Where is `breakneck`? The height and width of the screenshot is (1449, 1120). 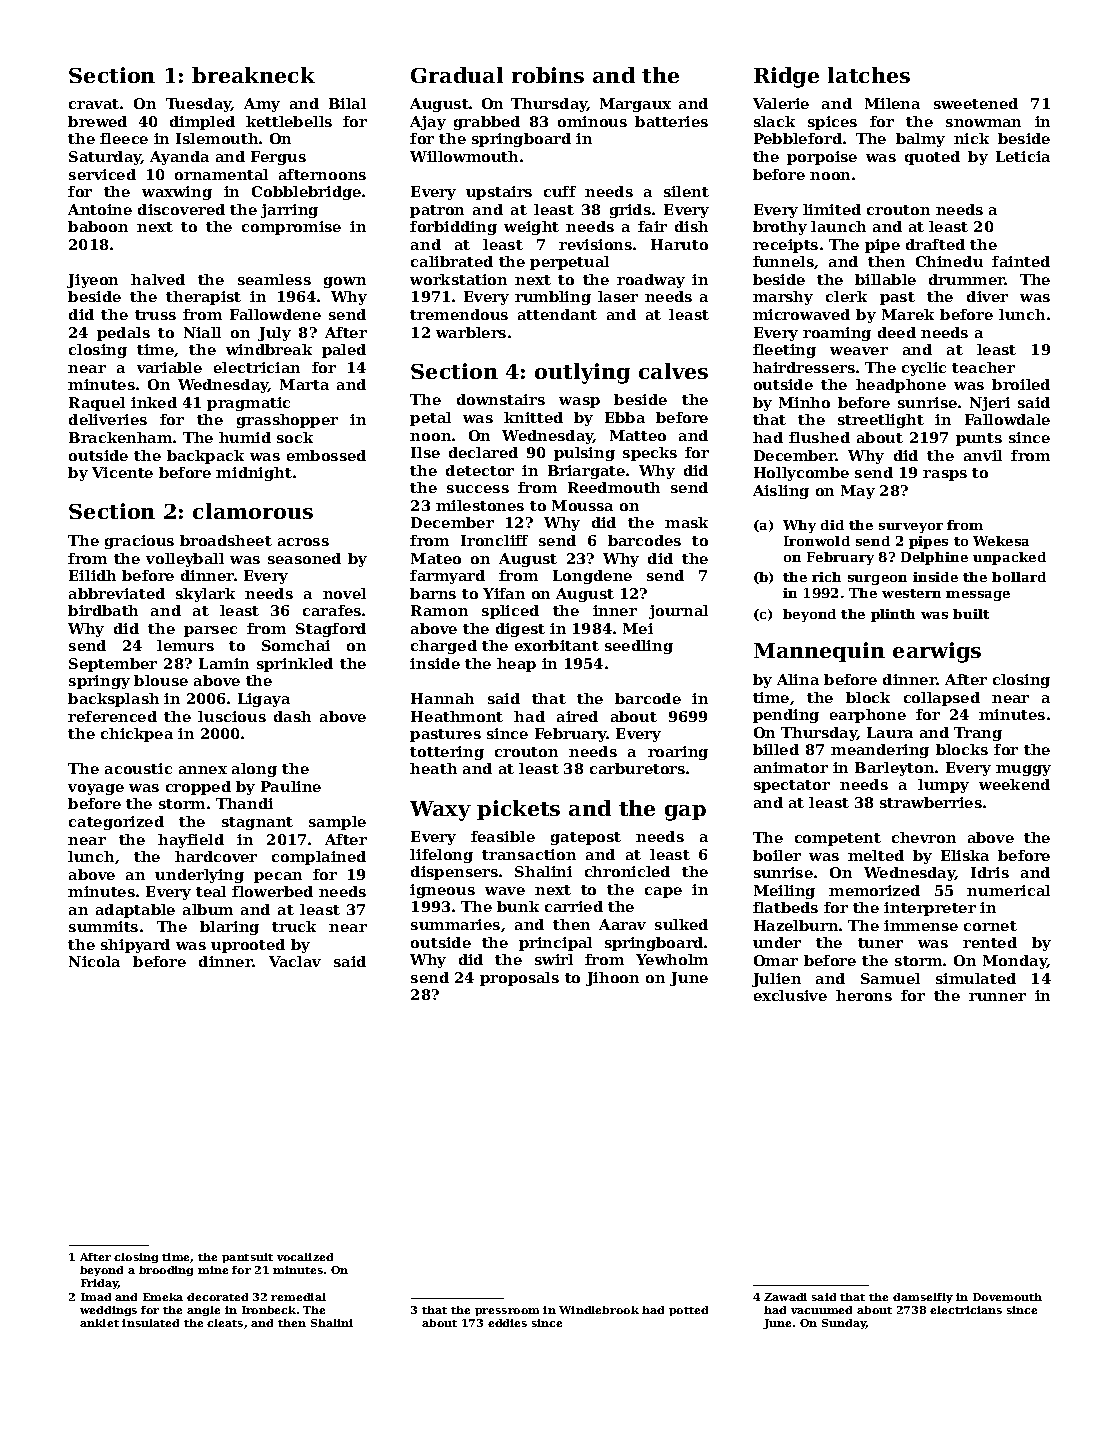 breakneck is located at coordinates (253, 75).
